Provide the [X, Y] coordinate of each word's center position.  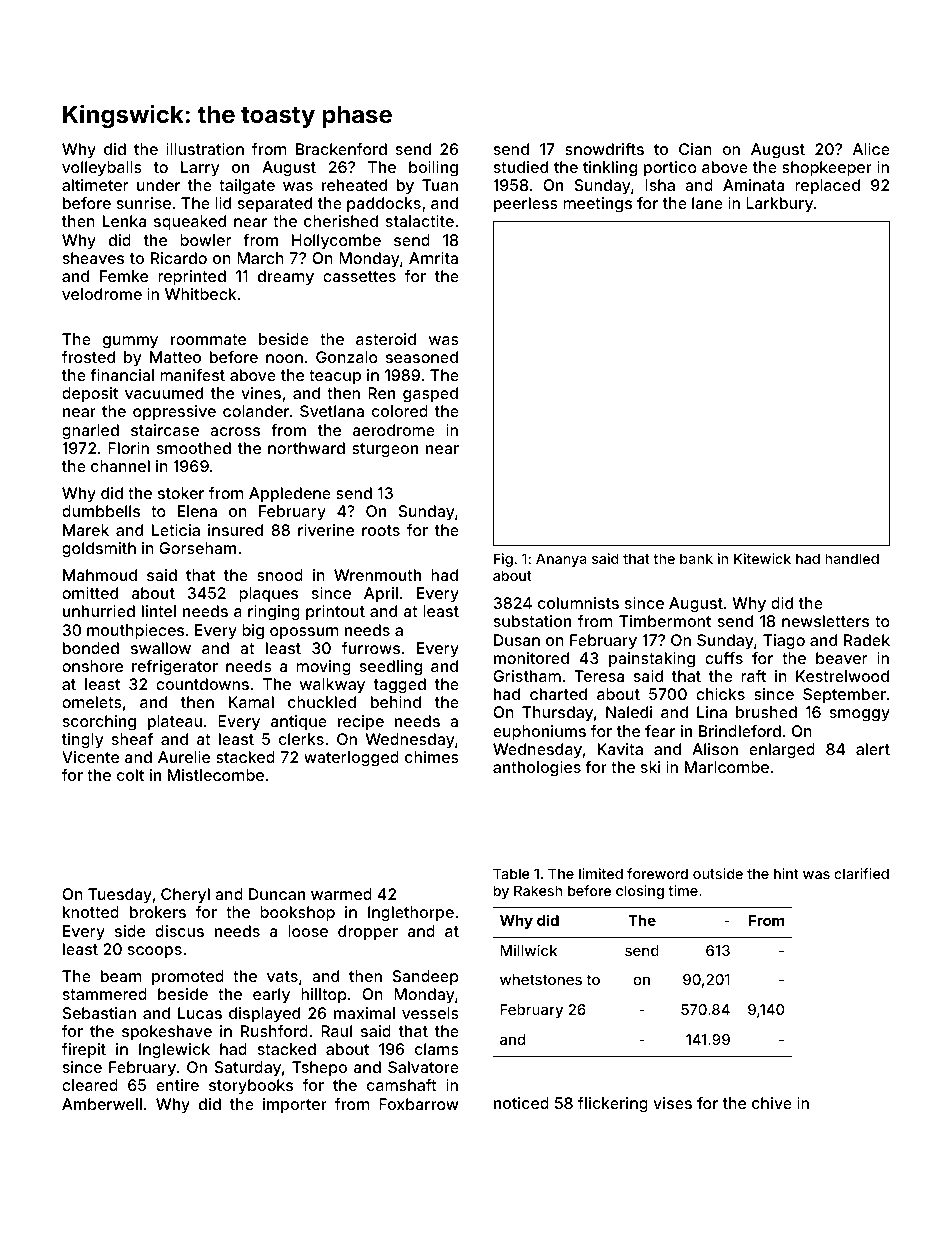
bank [696, 558]
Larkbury [779, 205]
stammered [105, 994]
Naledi [629, 712]
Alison [715, 749]
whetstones [541, 979]
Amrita [433, 258]
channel [120, 466]
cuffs [724, 658]
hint [786, 873]
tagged [400, 686]
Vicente [90, 757]
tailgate [247, 187]
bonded [91, 648]
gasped [430, 395]
